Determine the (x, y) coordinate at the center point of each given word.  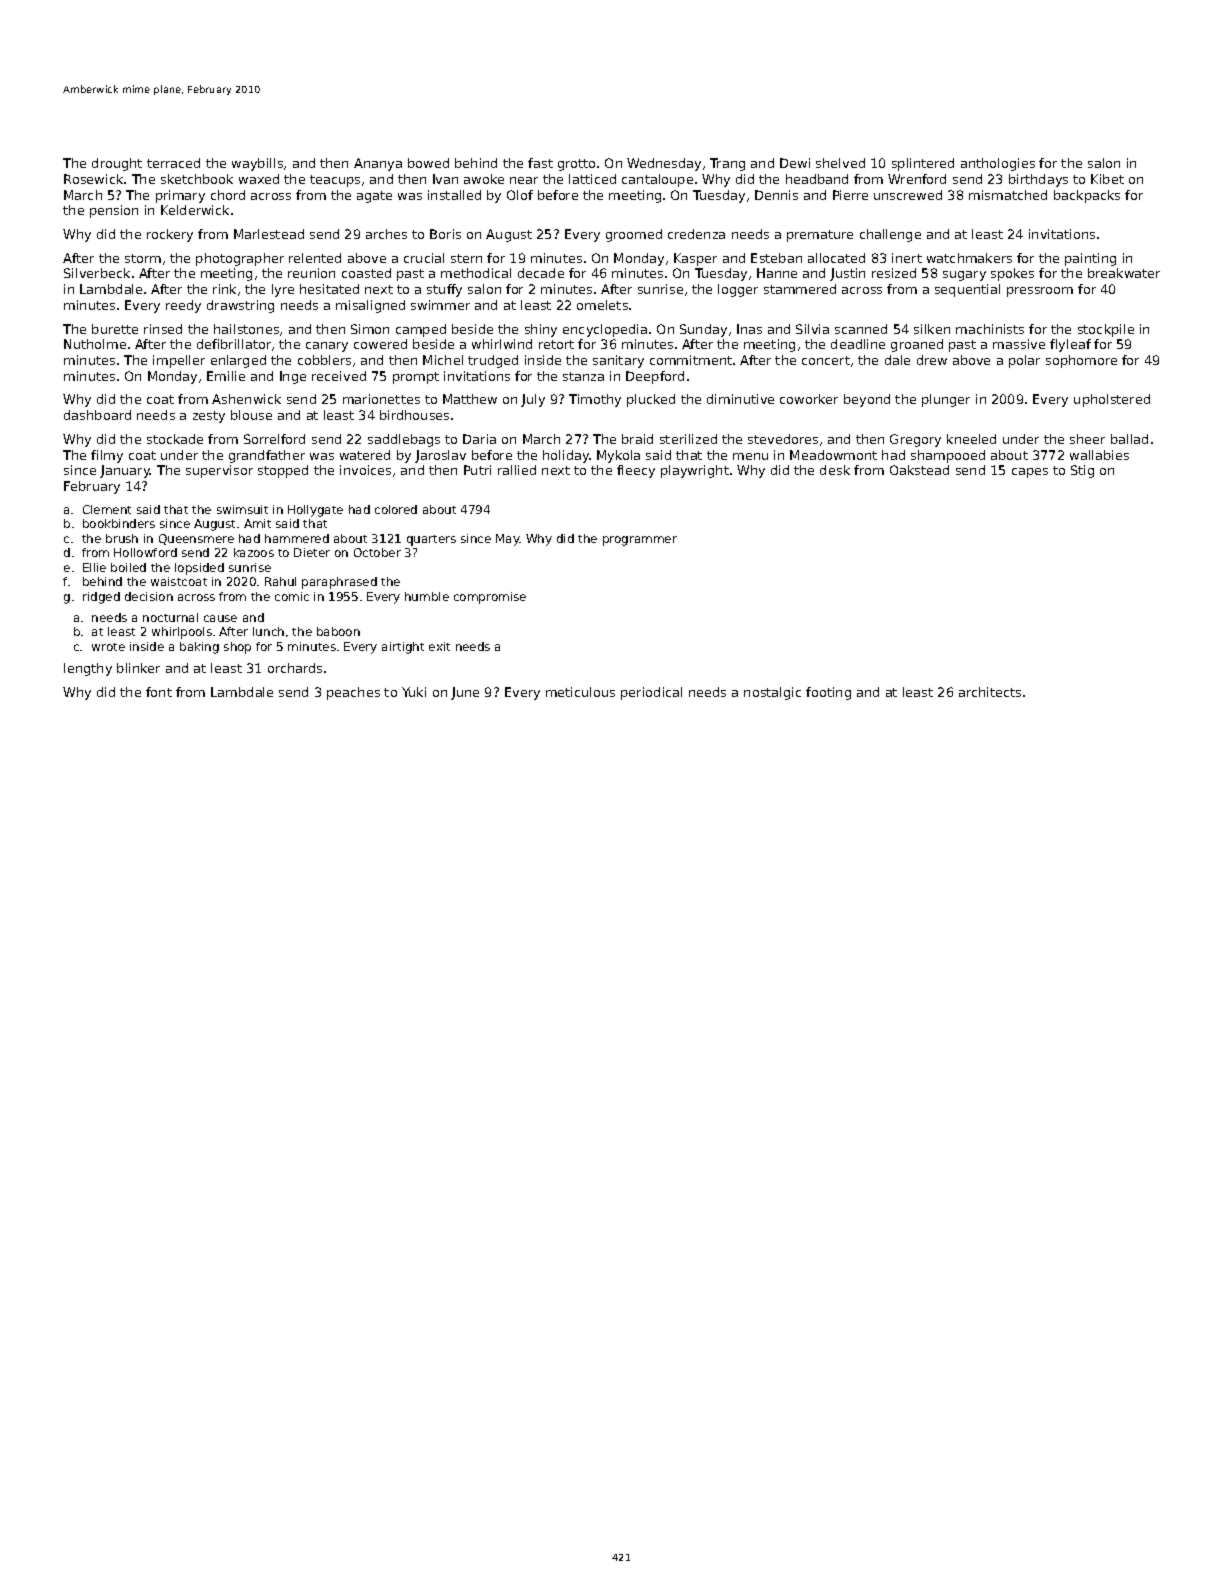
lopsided (199, 569)
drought (117, 164)
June (465, 693)
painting (1090, 259)
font (159, 692)
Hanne (777, 273)
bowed (428, 163)
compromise (490, 598)
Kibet (1107, 179)
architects (990, 692)
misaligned (370, 306)
